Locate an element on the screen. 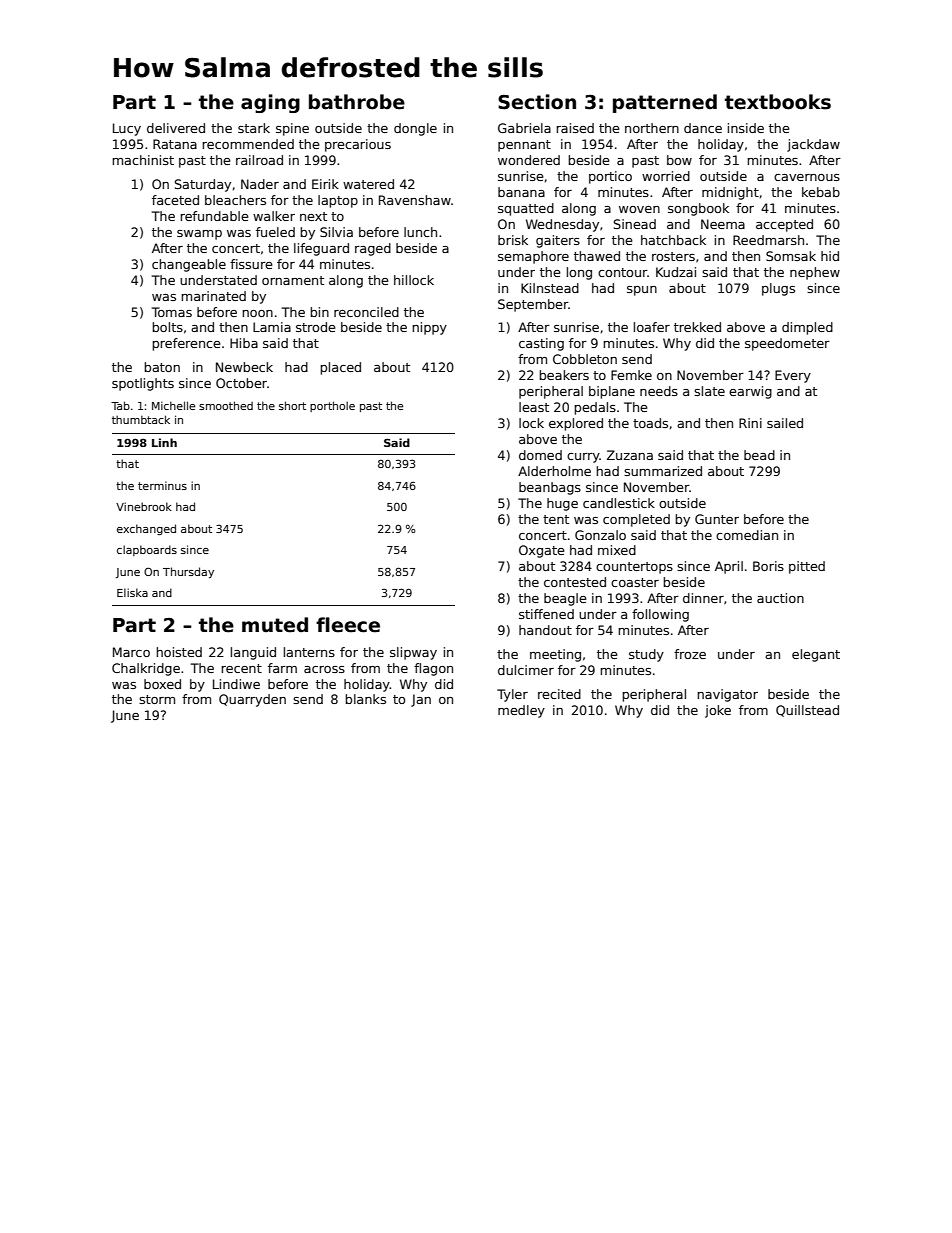 The width and height of the screenshot is (952, 1233). clapboards is located at coordinates (147, 550).
